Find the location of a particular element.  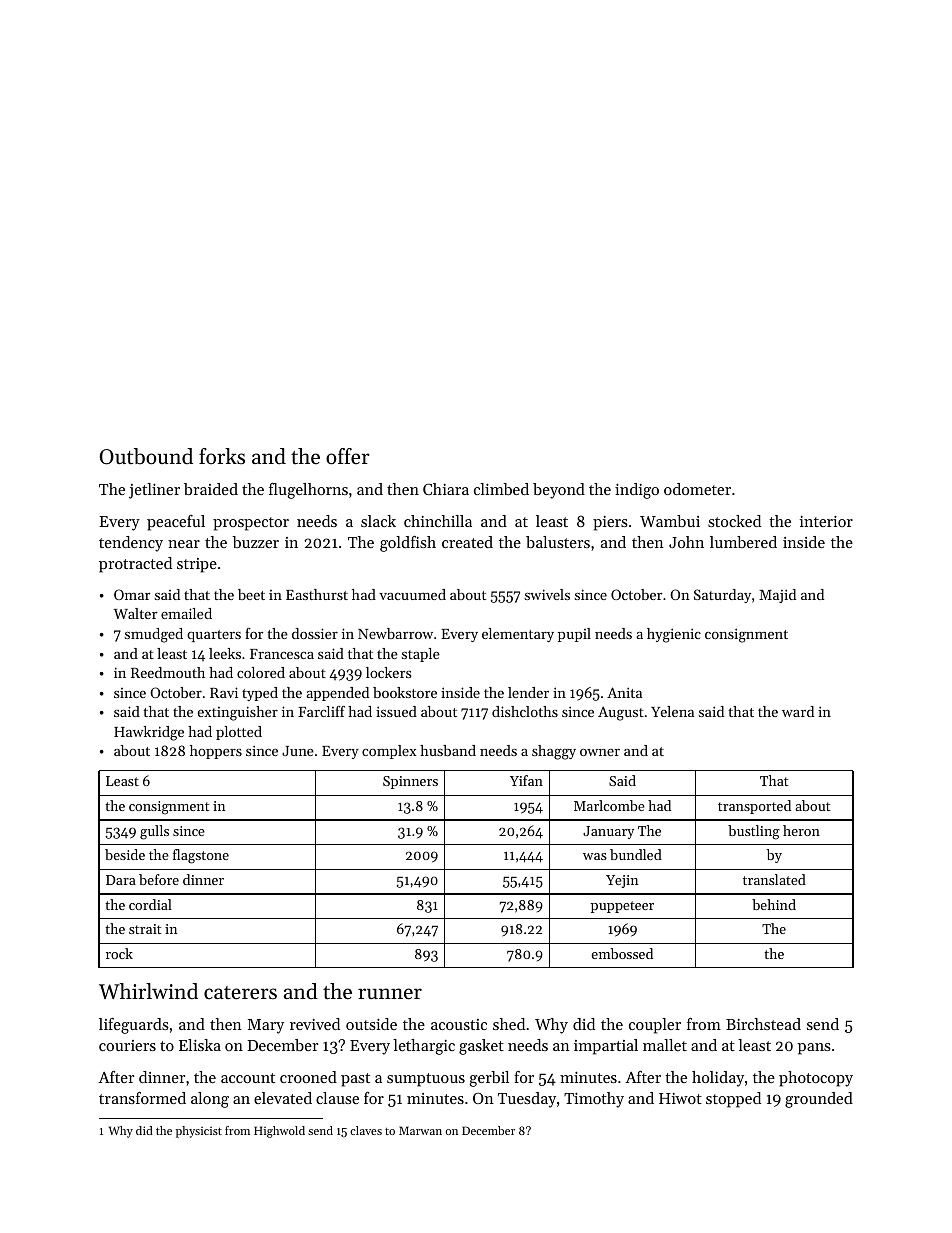

interior is located at coordinates (826, 521).
